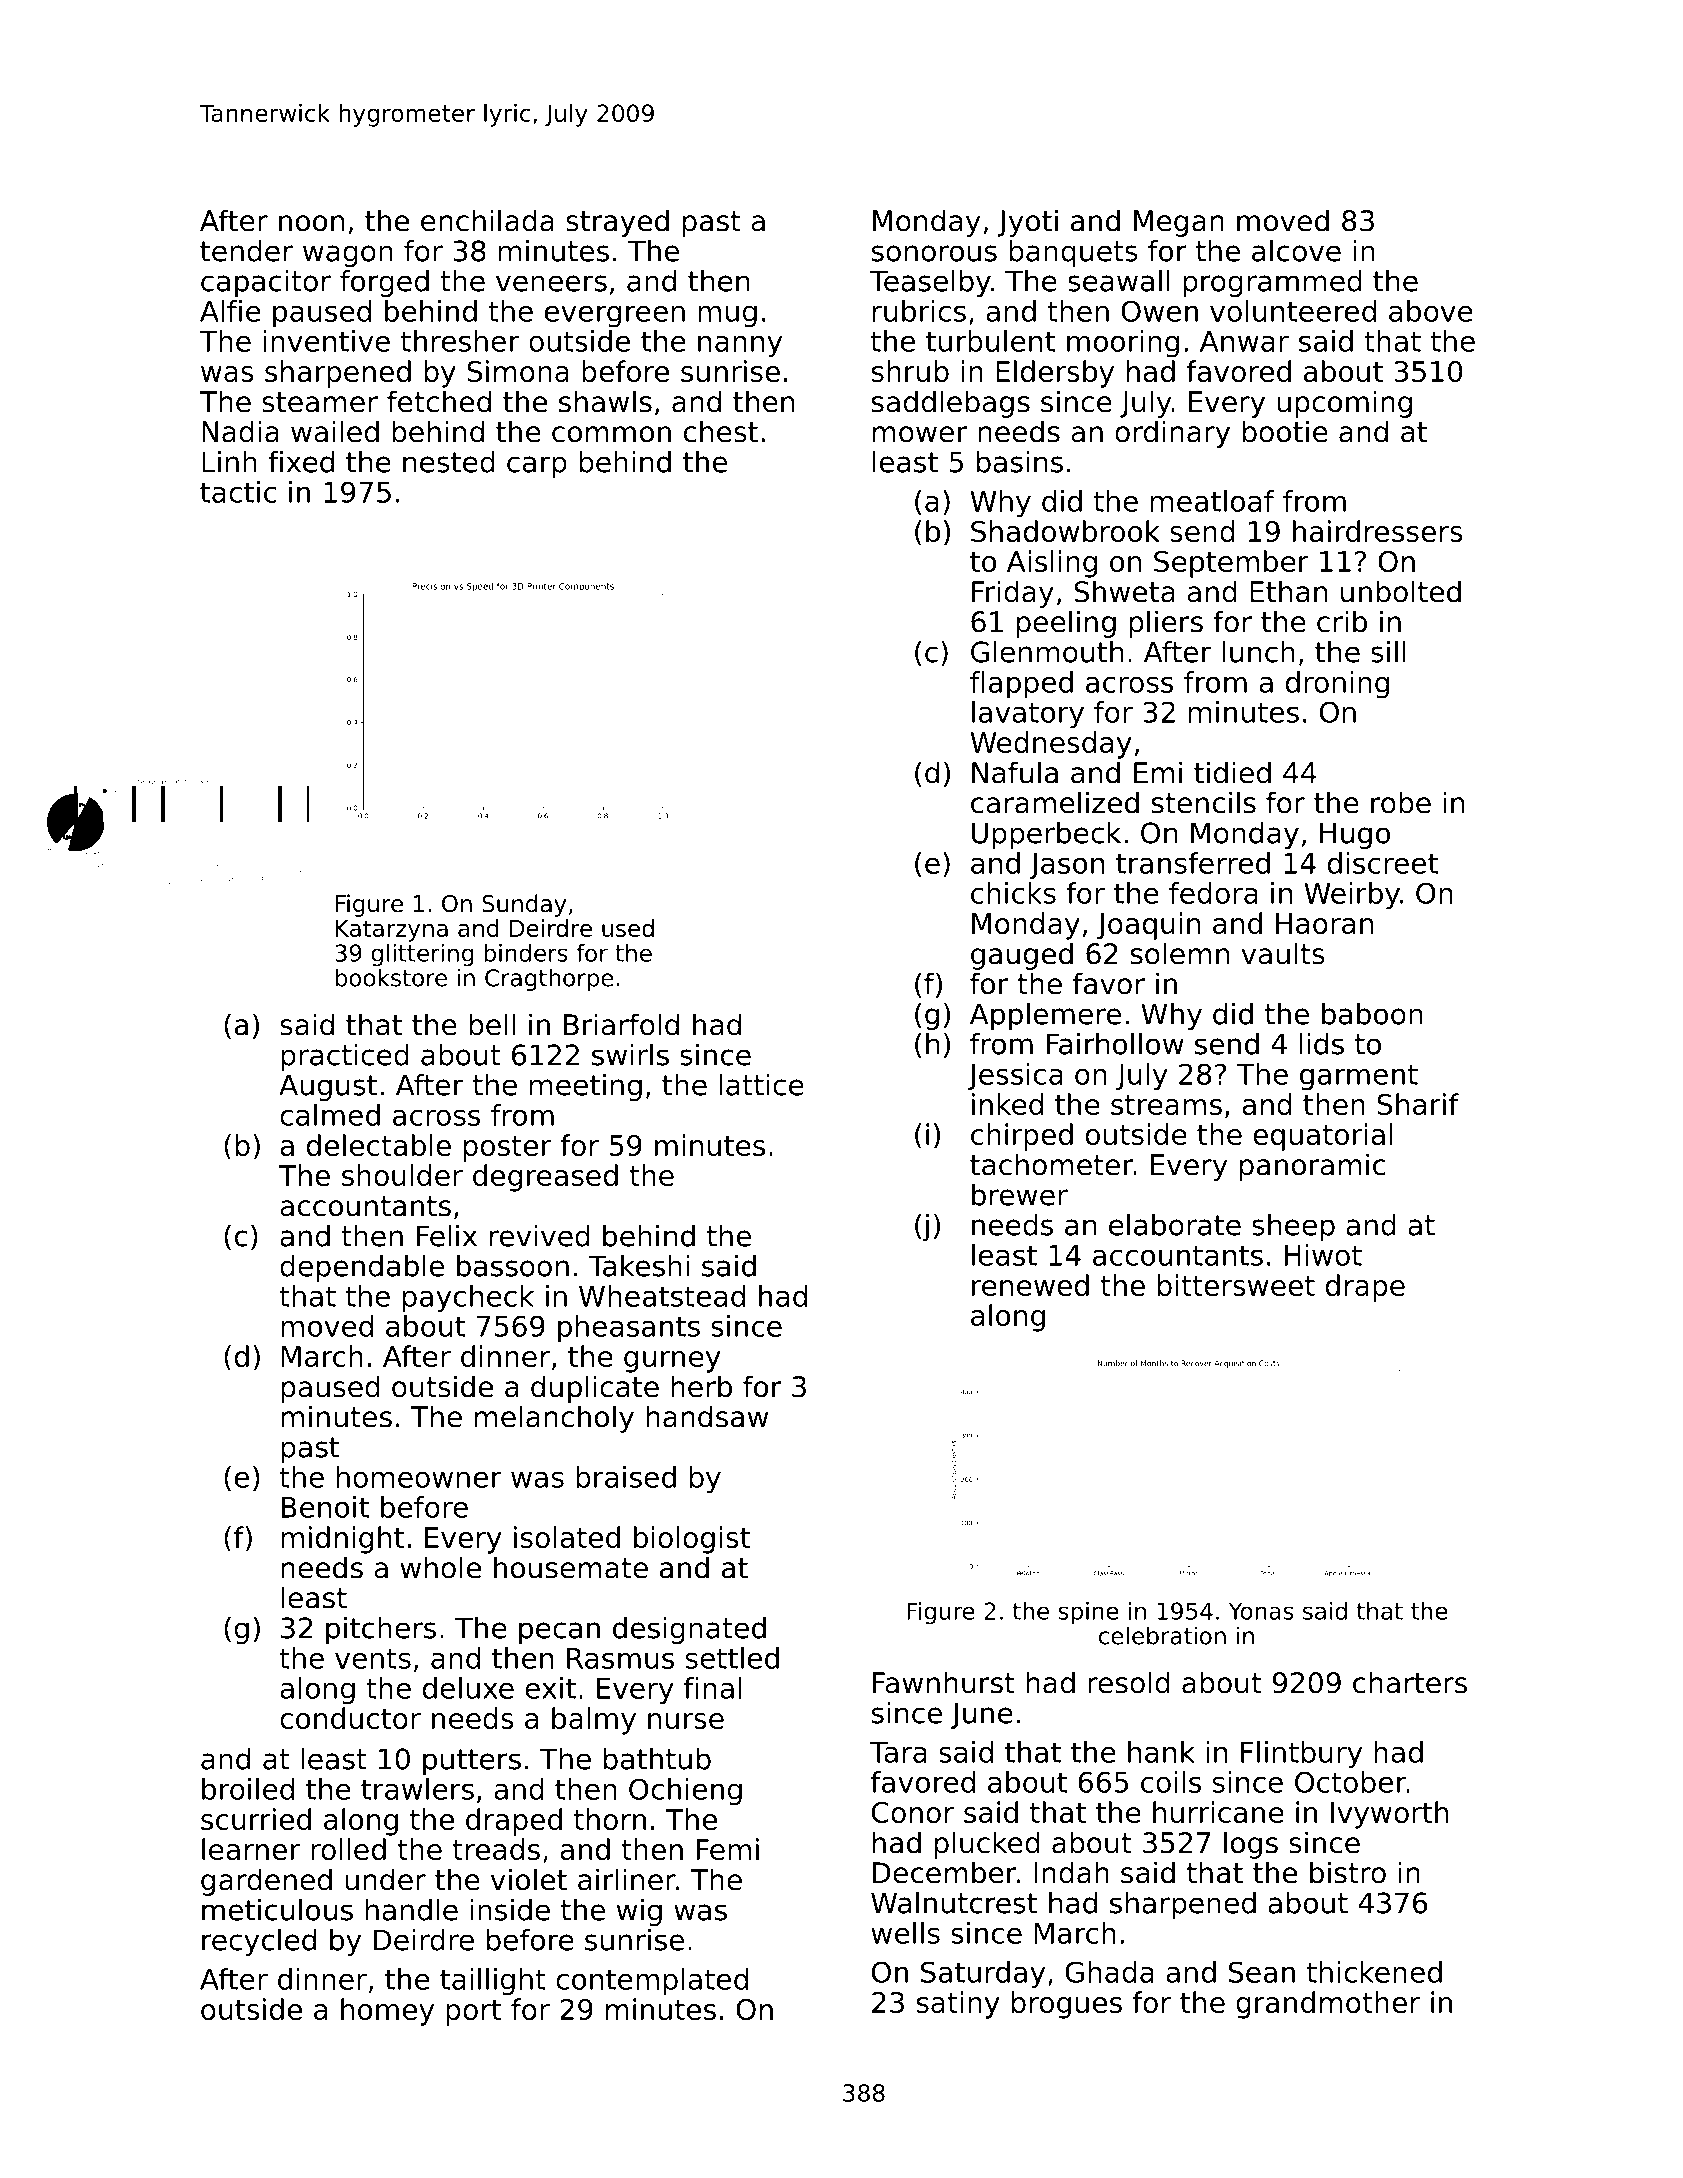  What do you see at coordinates (1067, 2005) in the screenshot?
I see `brogues` at bounding box center [1067, 2005].
